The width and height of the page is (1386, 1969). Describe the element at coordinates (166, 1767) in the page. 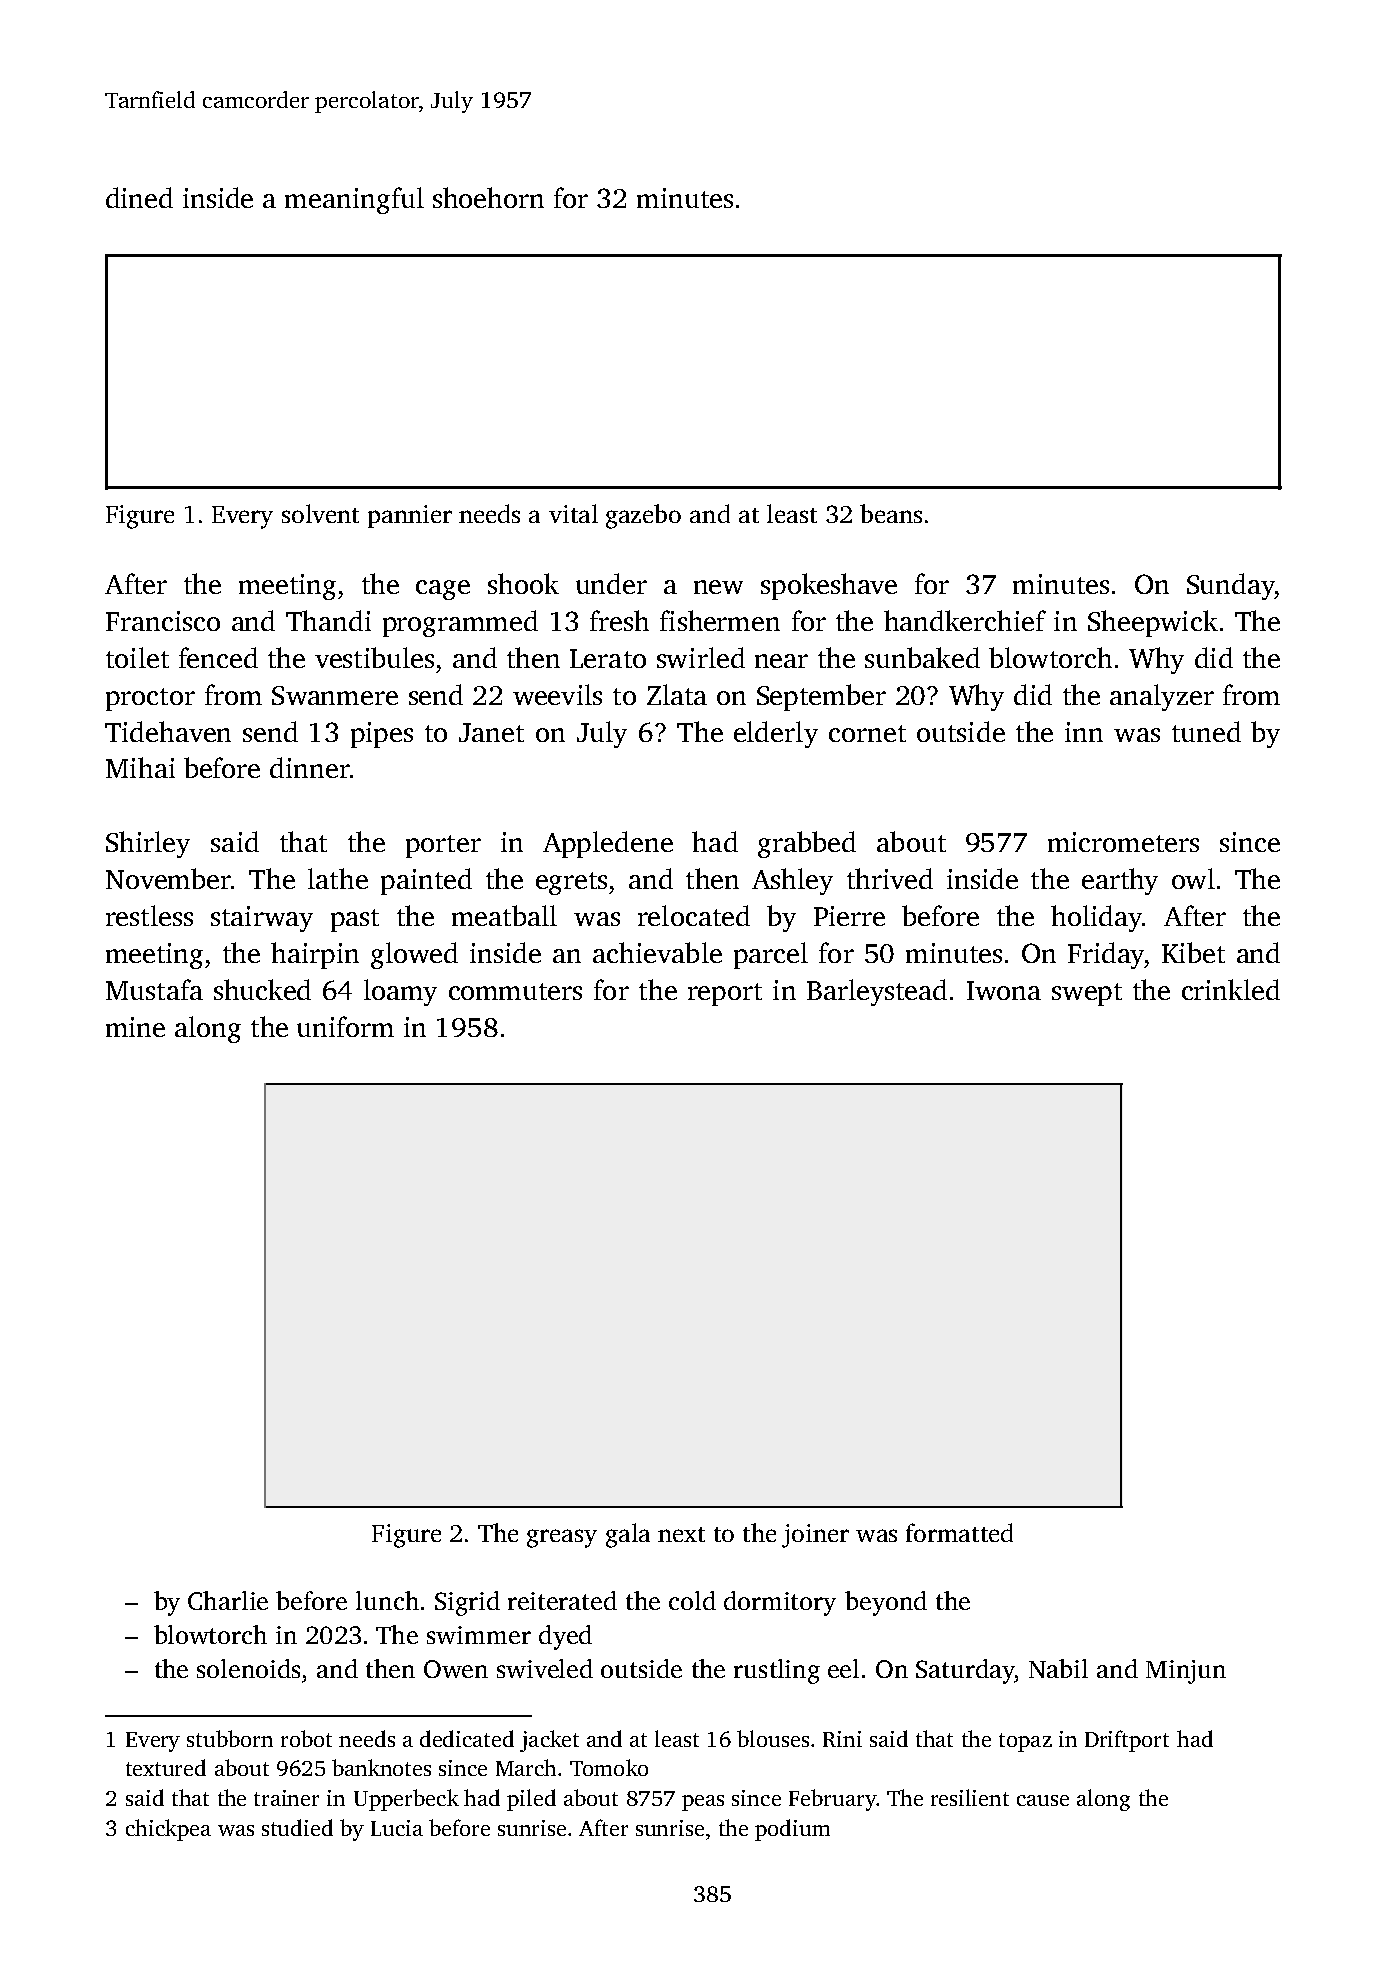

I see `textured` at that location.
